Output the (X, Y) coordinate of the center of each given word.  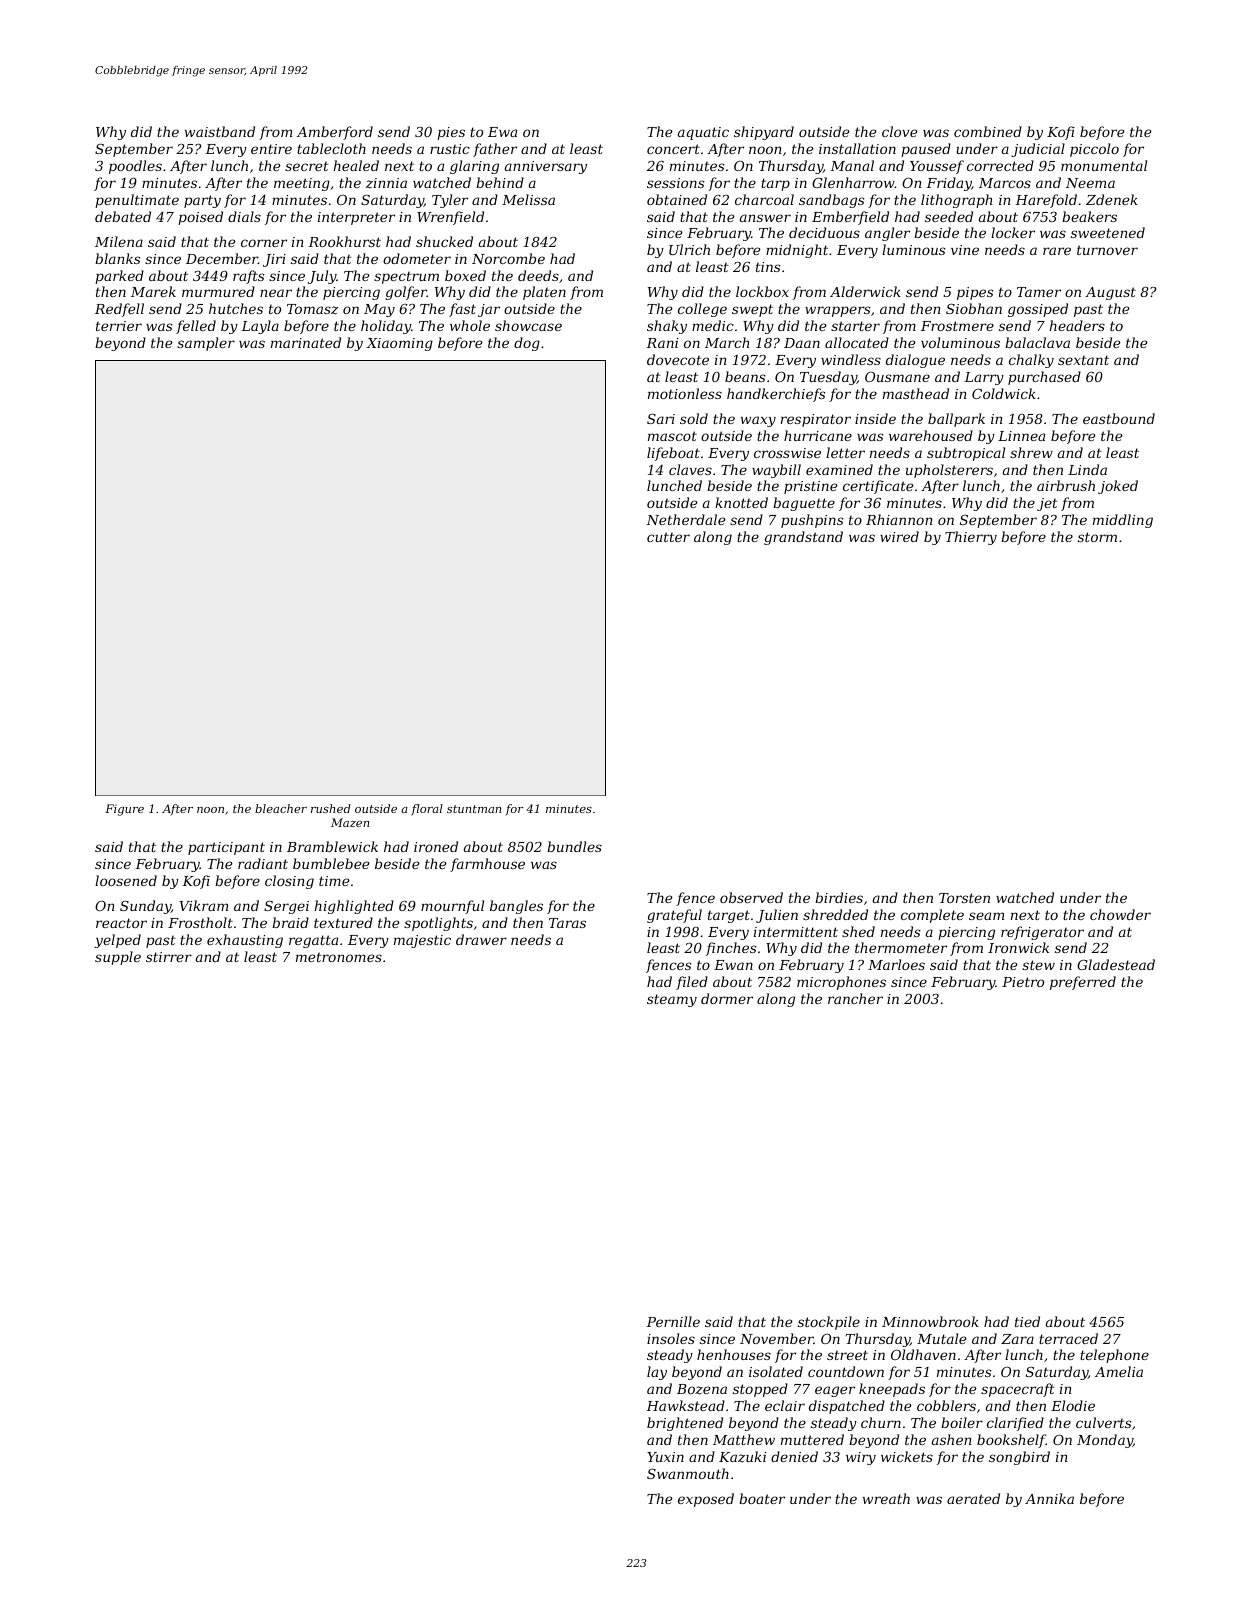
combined (988, 131)
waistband (220, 131)
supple (118, 958)
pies (451, 133)
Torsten (964, 898)
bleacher (281, 808)
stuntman (474, 809)
